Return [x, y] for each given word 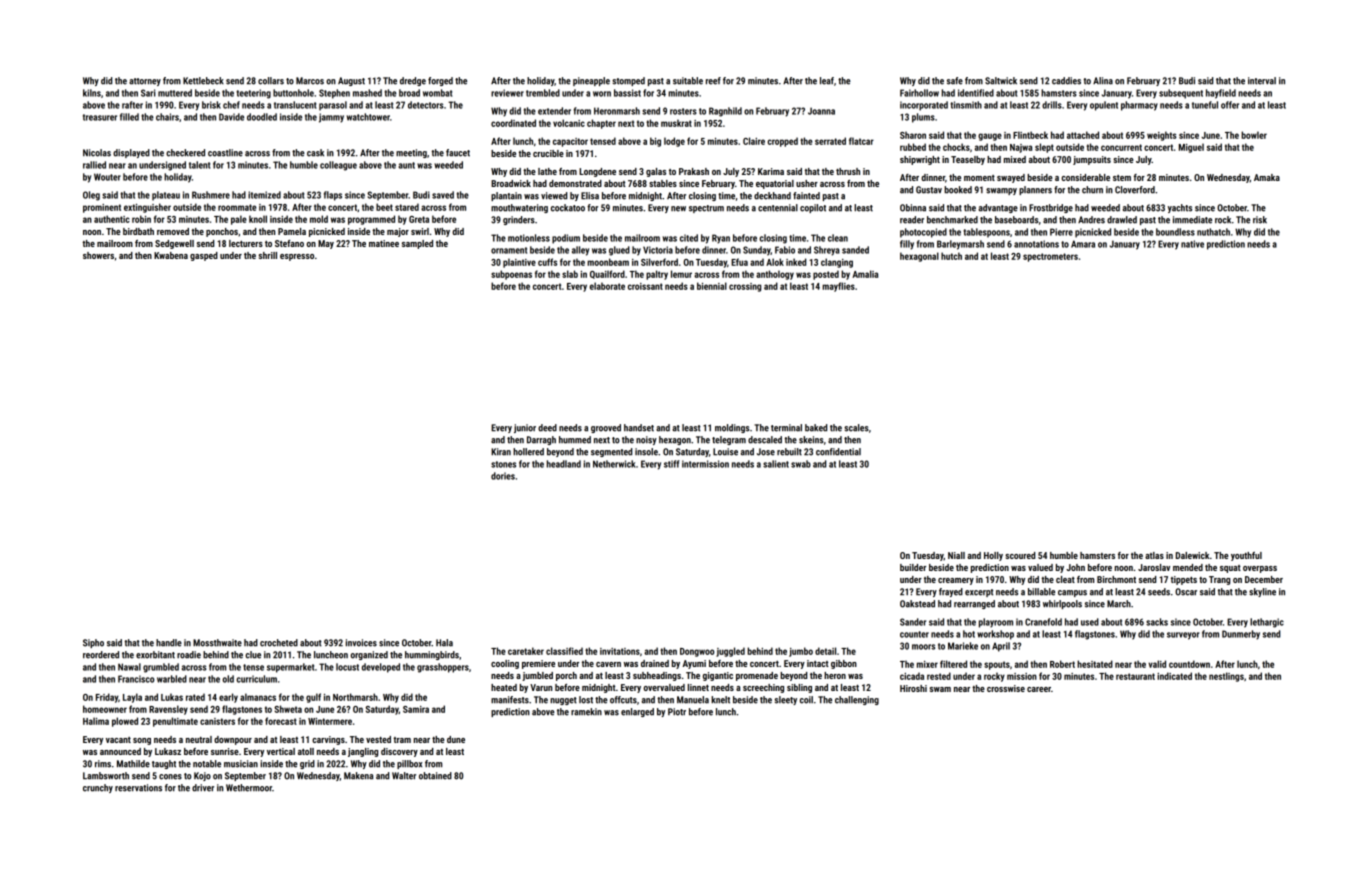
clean [838, 238]
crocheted [279, 643]
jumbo [801, 652]
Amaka [1267, 177]
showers [98, 255]
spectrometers [1050, 257]
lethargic [1267, 623]
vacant [118, 740]
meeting [411, 153]
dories [503, 476]
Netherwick [614, 464]
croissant [645, 286]
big [655, 142]
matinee [384, 243]
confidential [838, 452]
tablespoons [986, 233]
